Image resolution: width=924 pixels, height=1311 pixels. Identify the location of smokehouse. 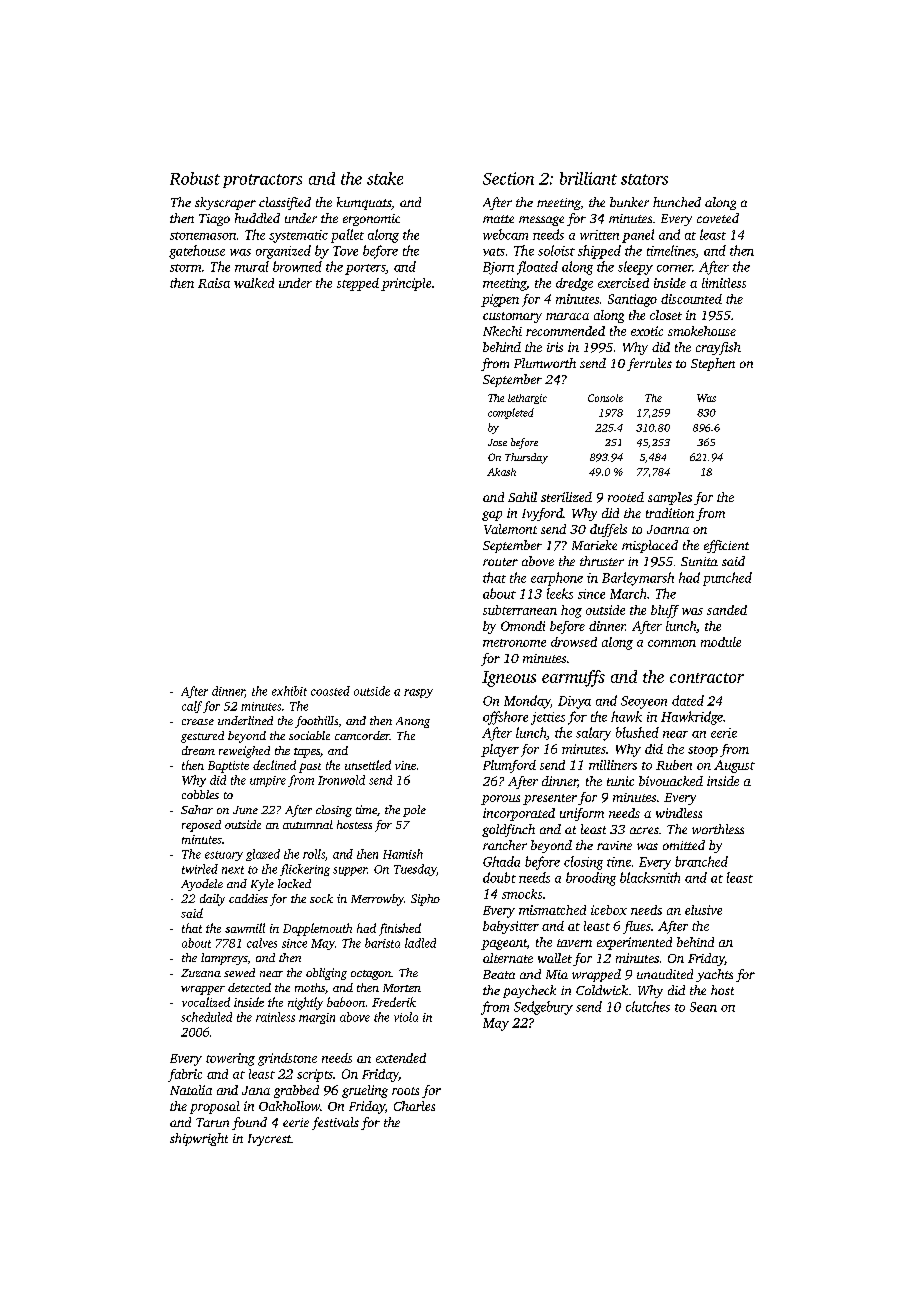
(702, 331).
